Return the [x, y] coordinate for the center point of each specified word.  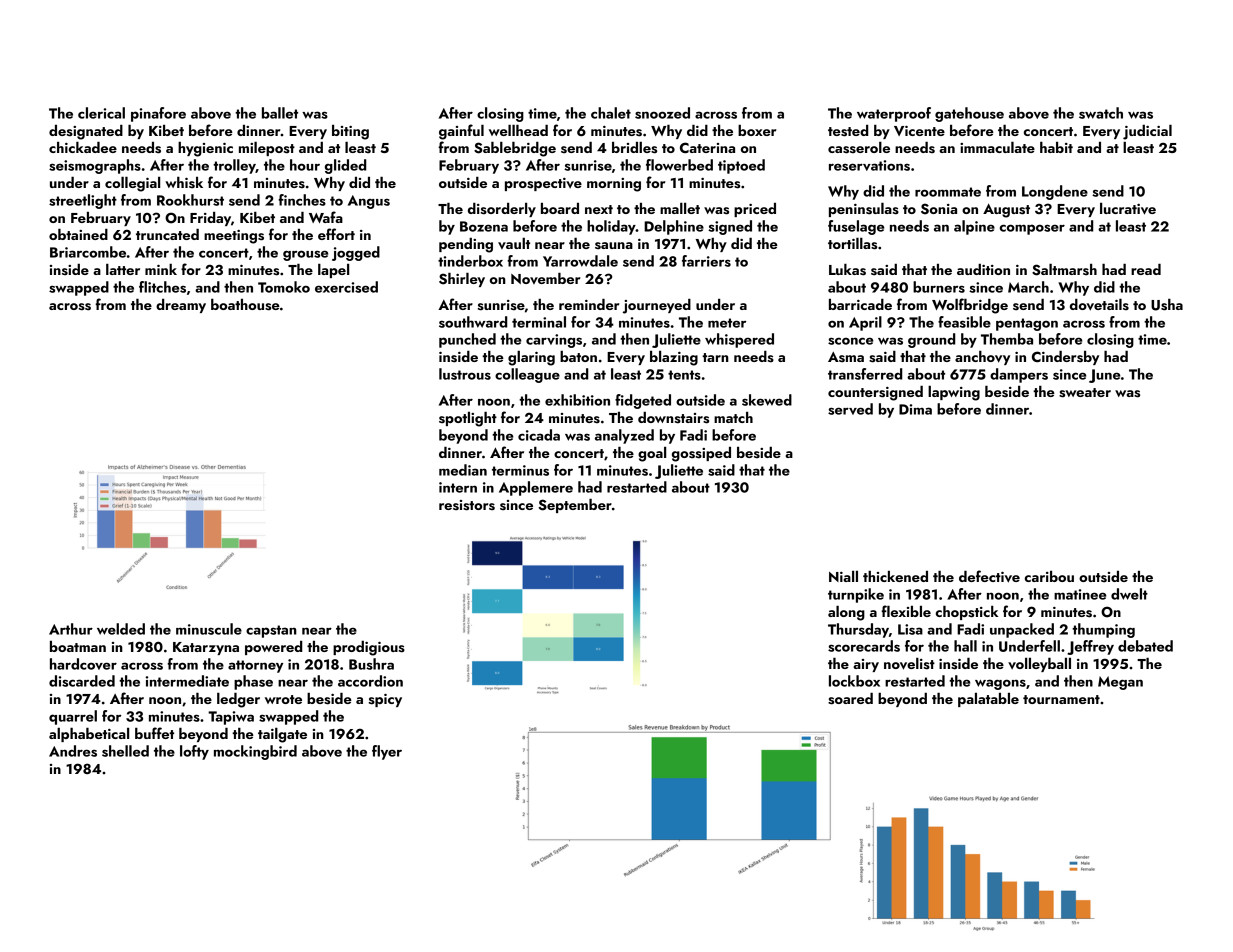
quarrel [73, 717]
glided [345, 166]
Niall [843, 576]
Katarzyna [206, 648]
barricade [860, 304]
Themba [1007, 339]
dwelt [1129, 594]
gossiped [701, 454]
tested [848, 131]
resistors [467, 505]
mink [161, 269]
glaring [531, 358]
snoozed [662, 113]
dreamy [181, 306]
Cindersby [1065, 358]
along [846, 613]
